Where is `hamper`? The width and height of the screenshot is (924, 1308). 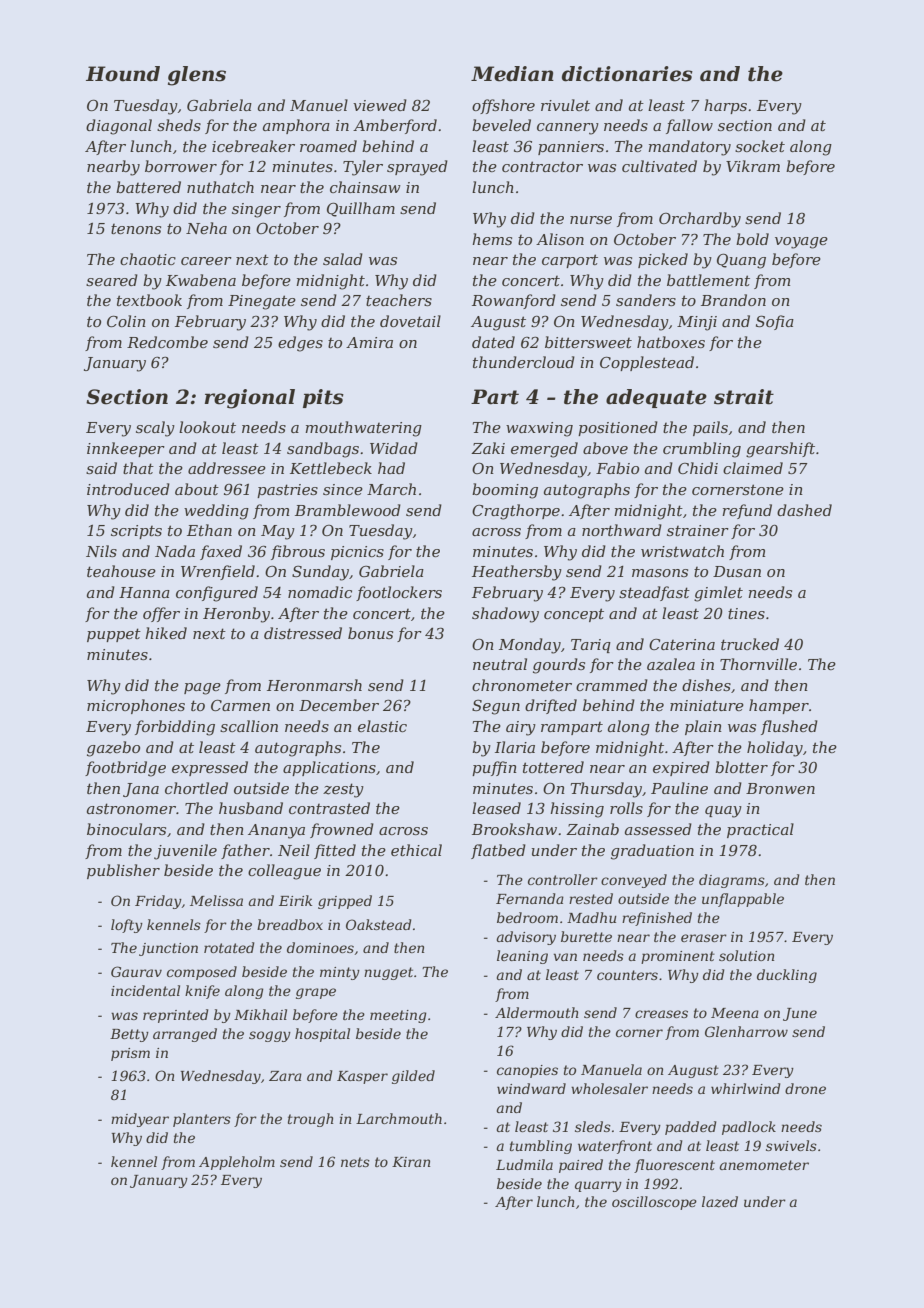 hamper is located at coordinates (779, 706).
